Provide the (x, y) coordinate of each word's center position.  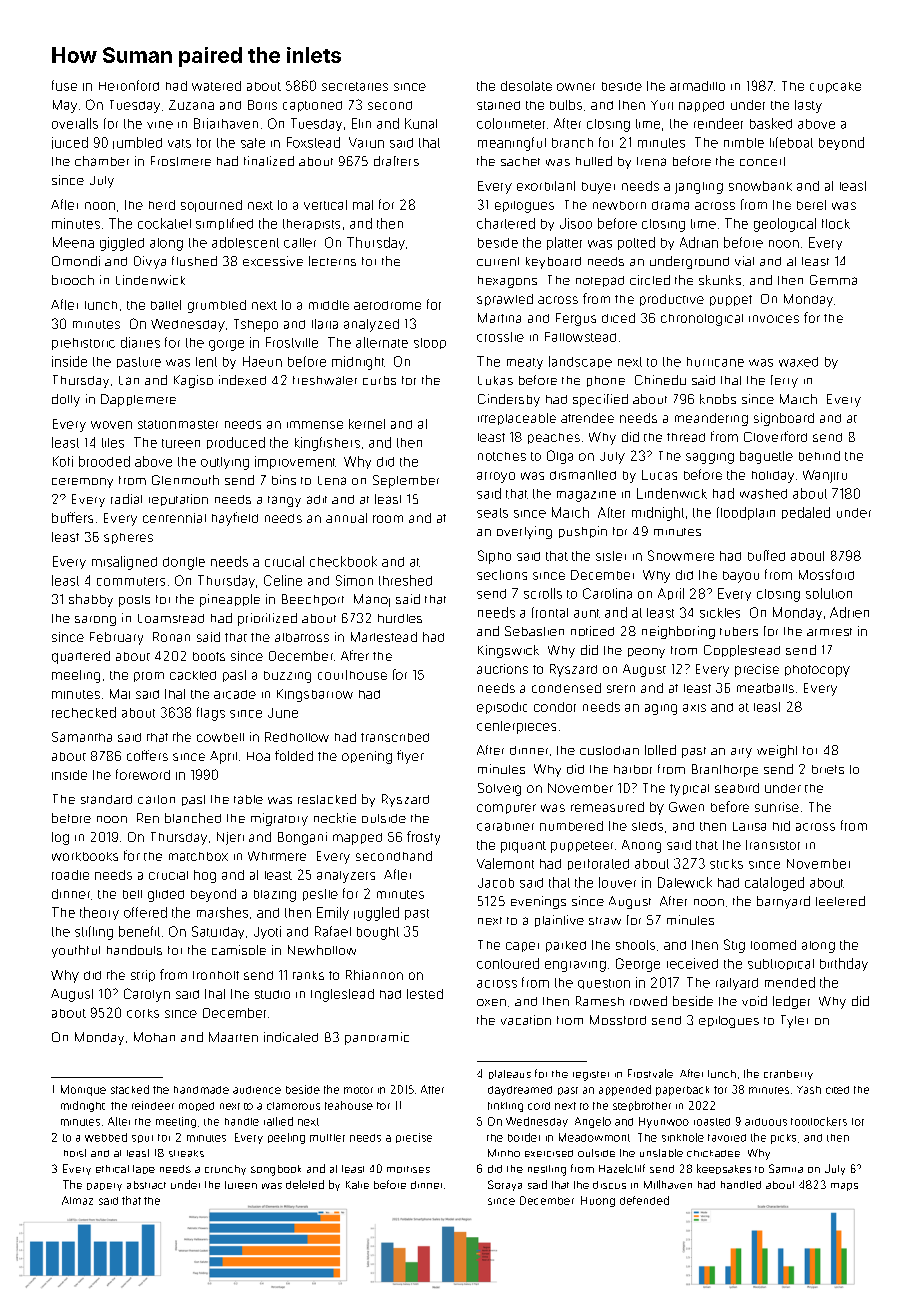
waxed (798, 362)
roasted (712, 1122)
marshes (222, 912)
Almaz (77, 1200)
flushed (194, 261)
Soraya (505, 1185)
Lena (332, 480)
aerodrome (387, 305)
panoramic (377, 1038)
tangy (284, 501)
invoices (774, 319)
